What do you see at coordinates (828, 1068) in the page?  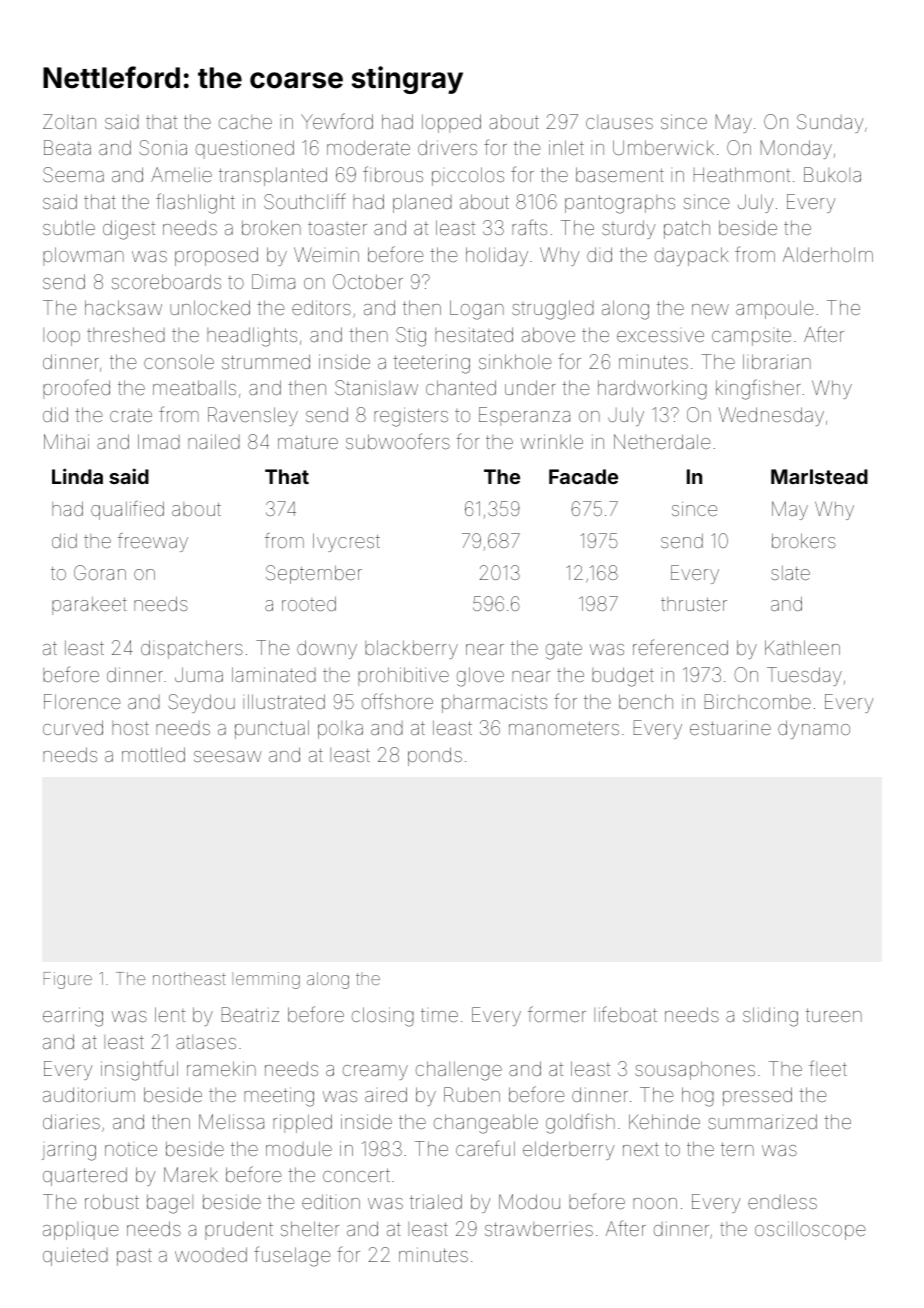 I see `fleet` at bounding box center [828, 1068].
